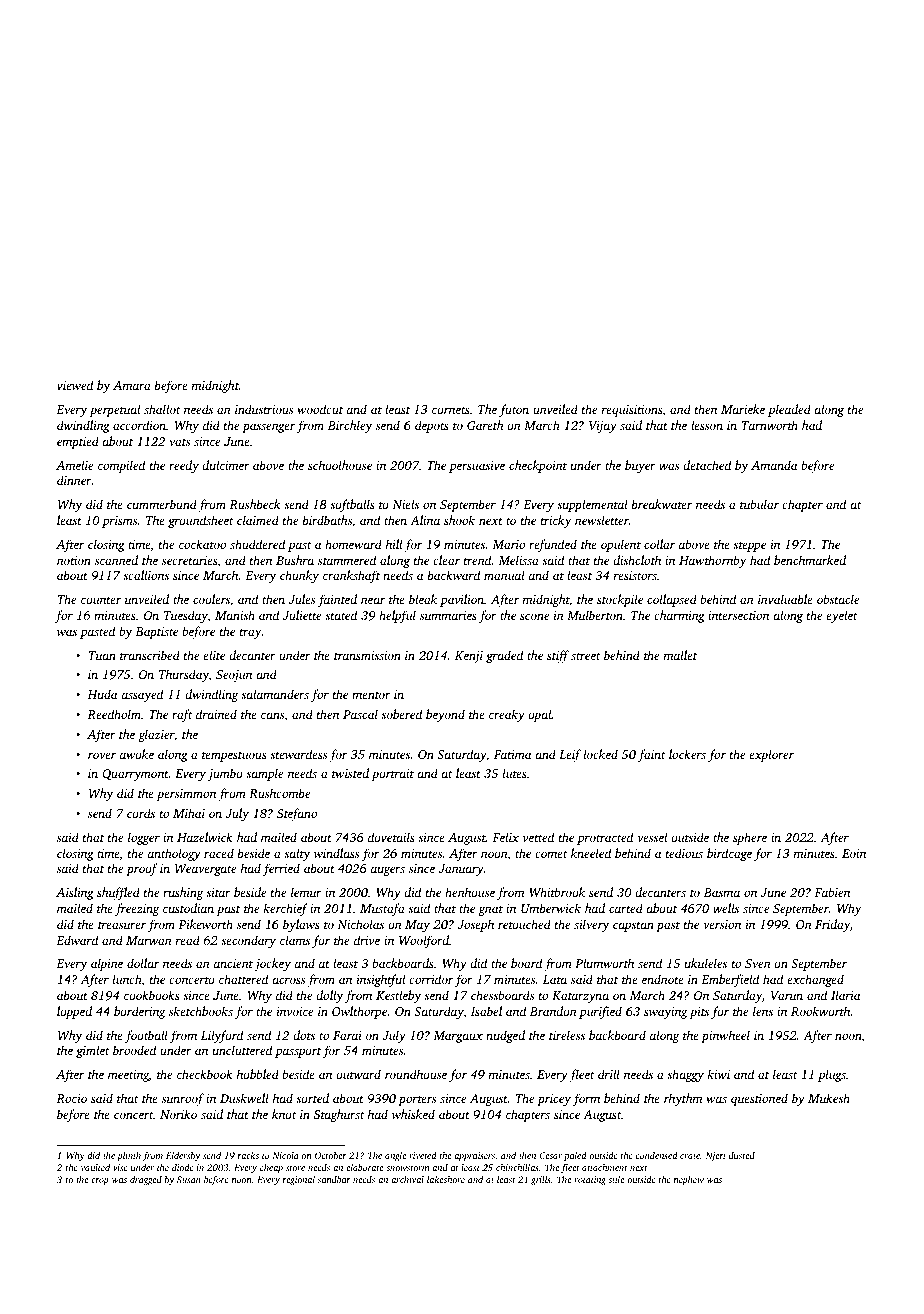 Image resolution: width=924 pixels, height=1314 pixels. I want to click on Marieke, so click(743, 409).
